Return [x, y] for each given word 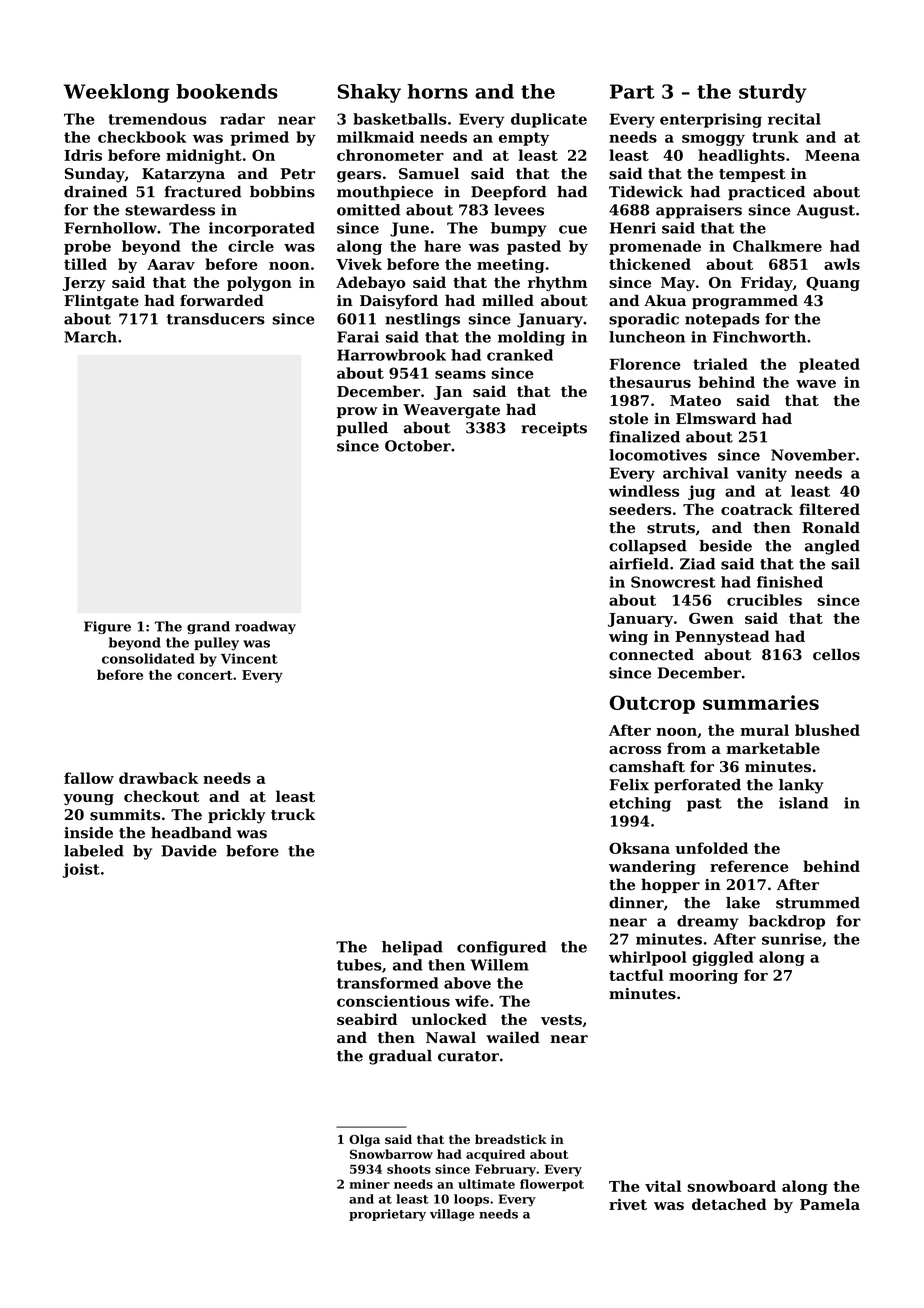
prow [357, 412]
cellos [836, 654]
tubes [359, 965]
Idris [83, 155]
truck [293, 814]
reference [749, 866]
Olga [364, 1140]
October [418, 446]
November [813, 455]
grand [208, 627]
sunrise [792, 939]
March [90, 337]
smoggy [713, 140]
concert [205, 675]
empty [524, 139]
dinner [636, 903]
